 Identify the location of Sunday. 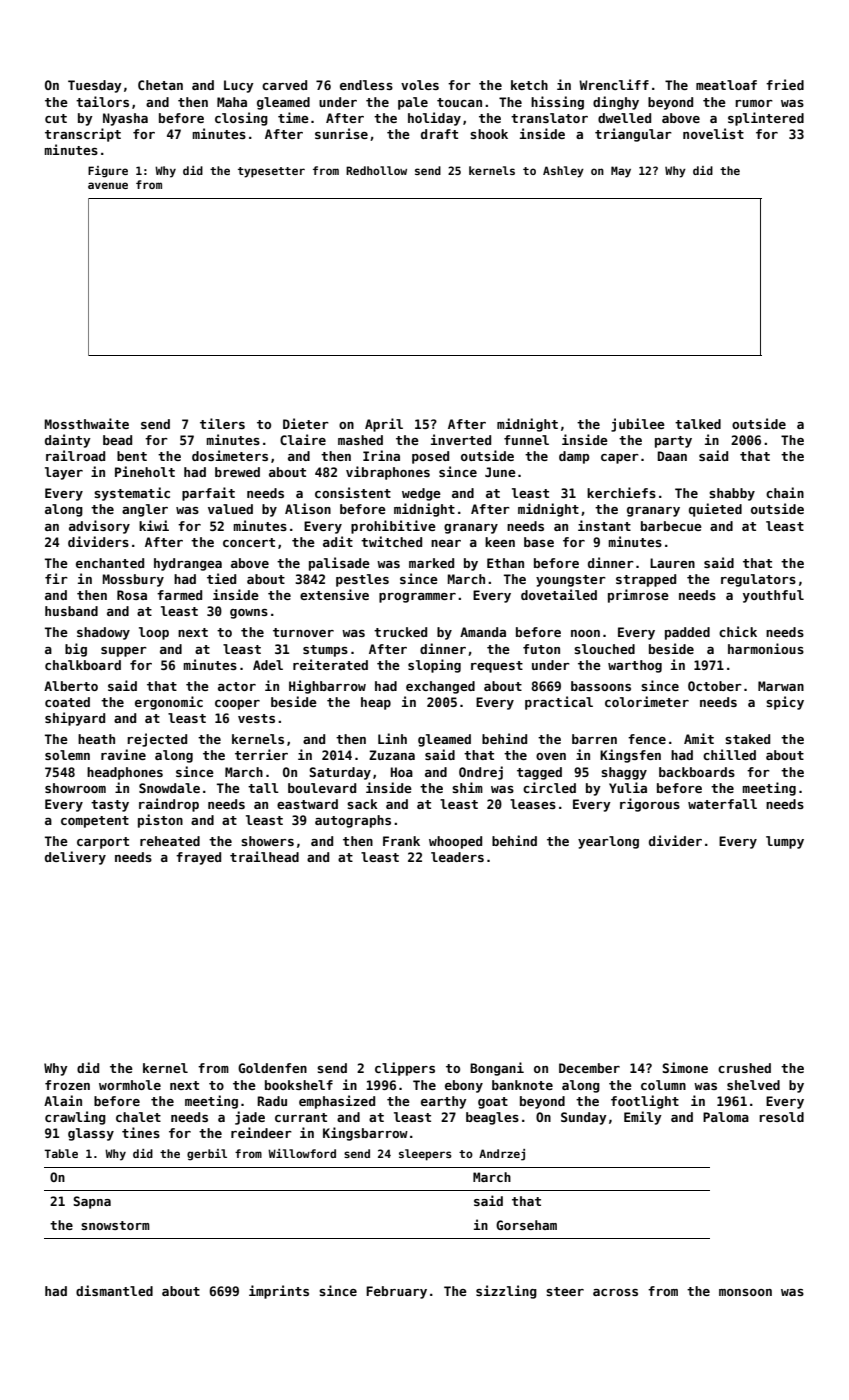
(584, 1118).
